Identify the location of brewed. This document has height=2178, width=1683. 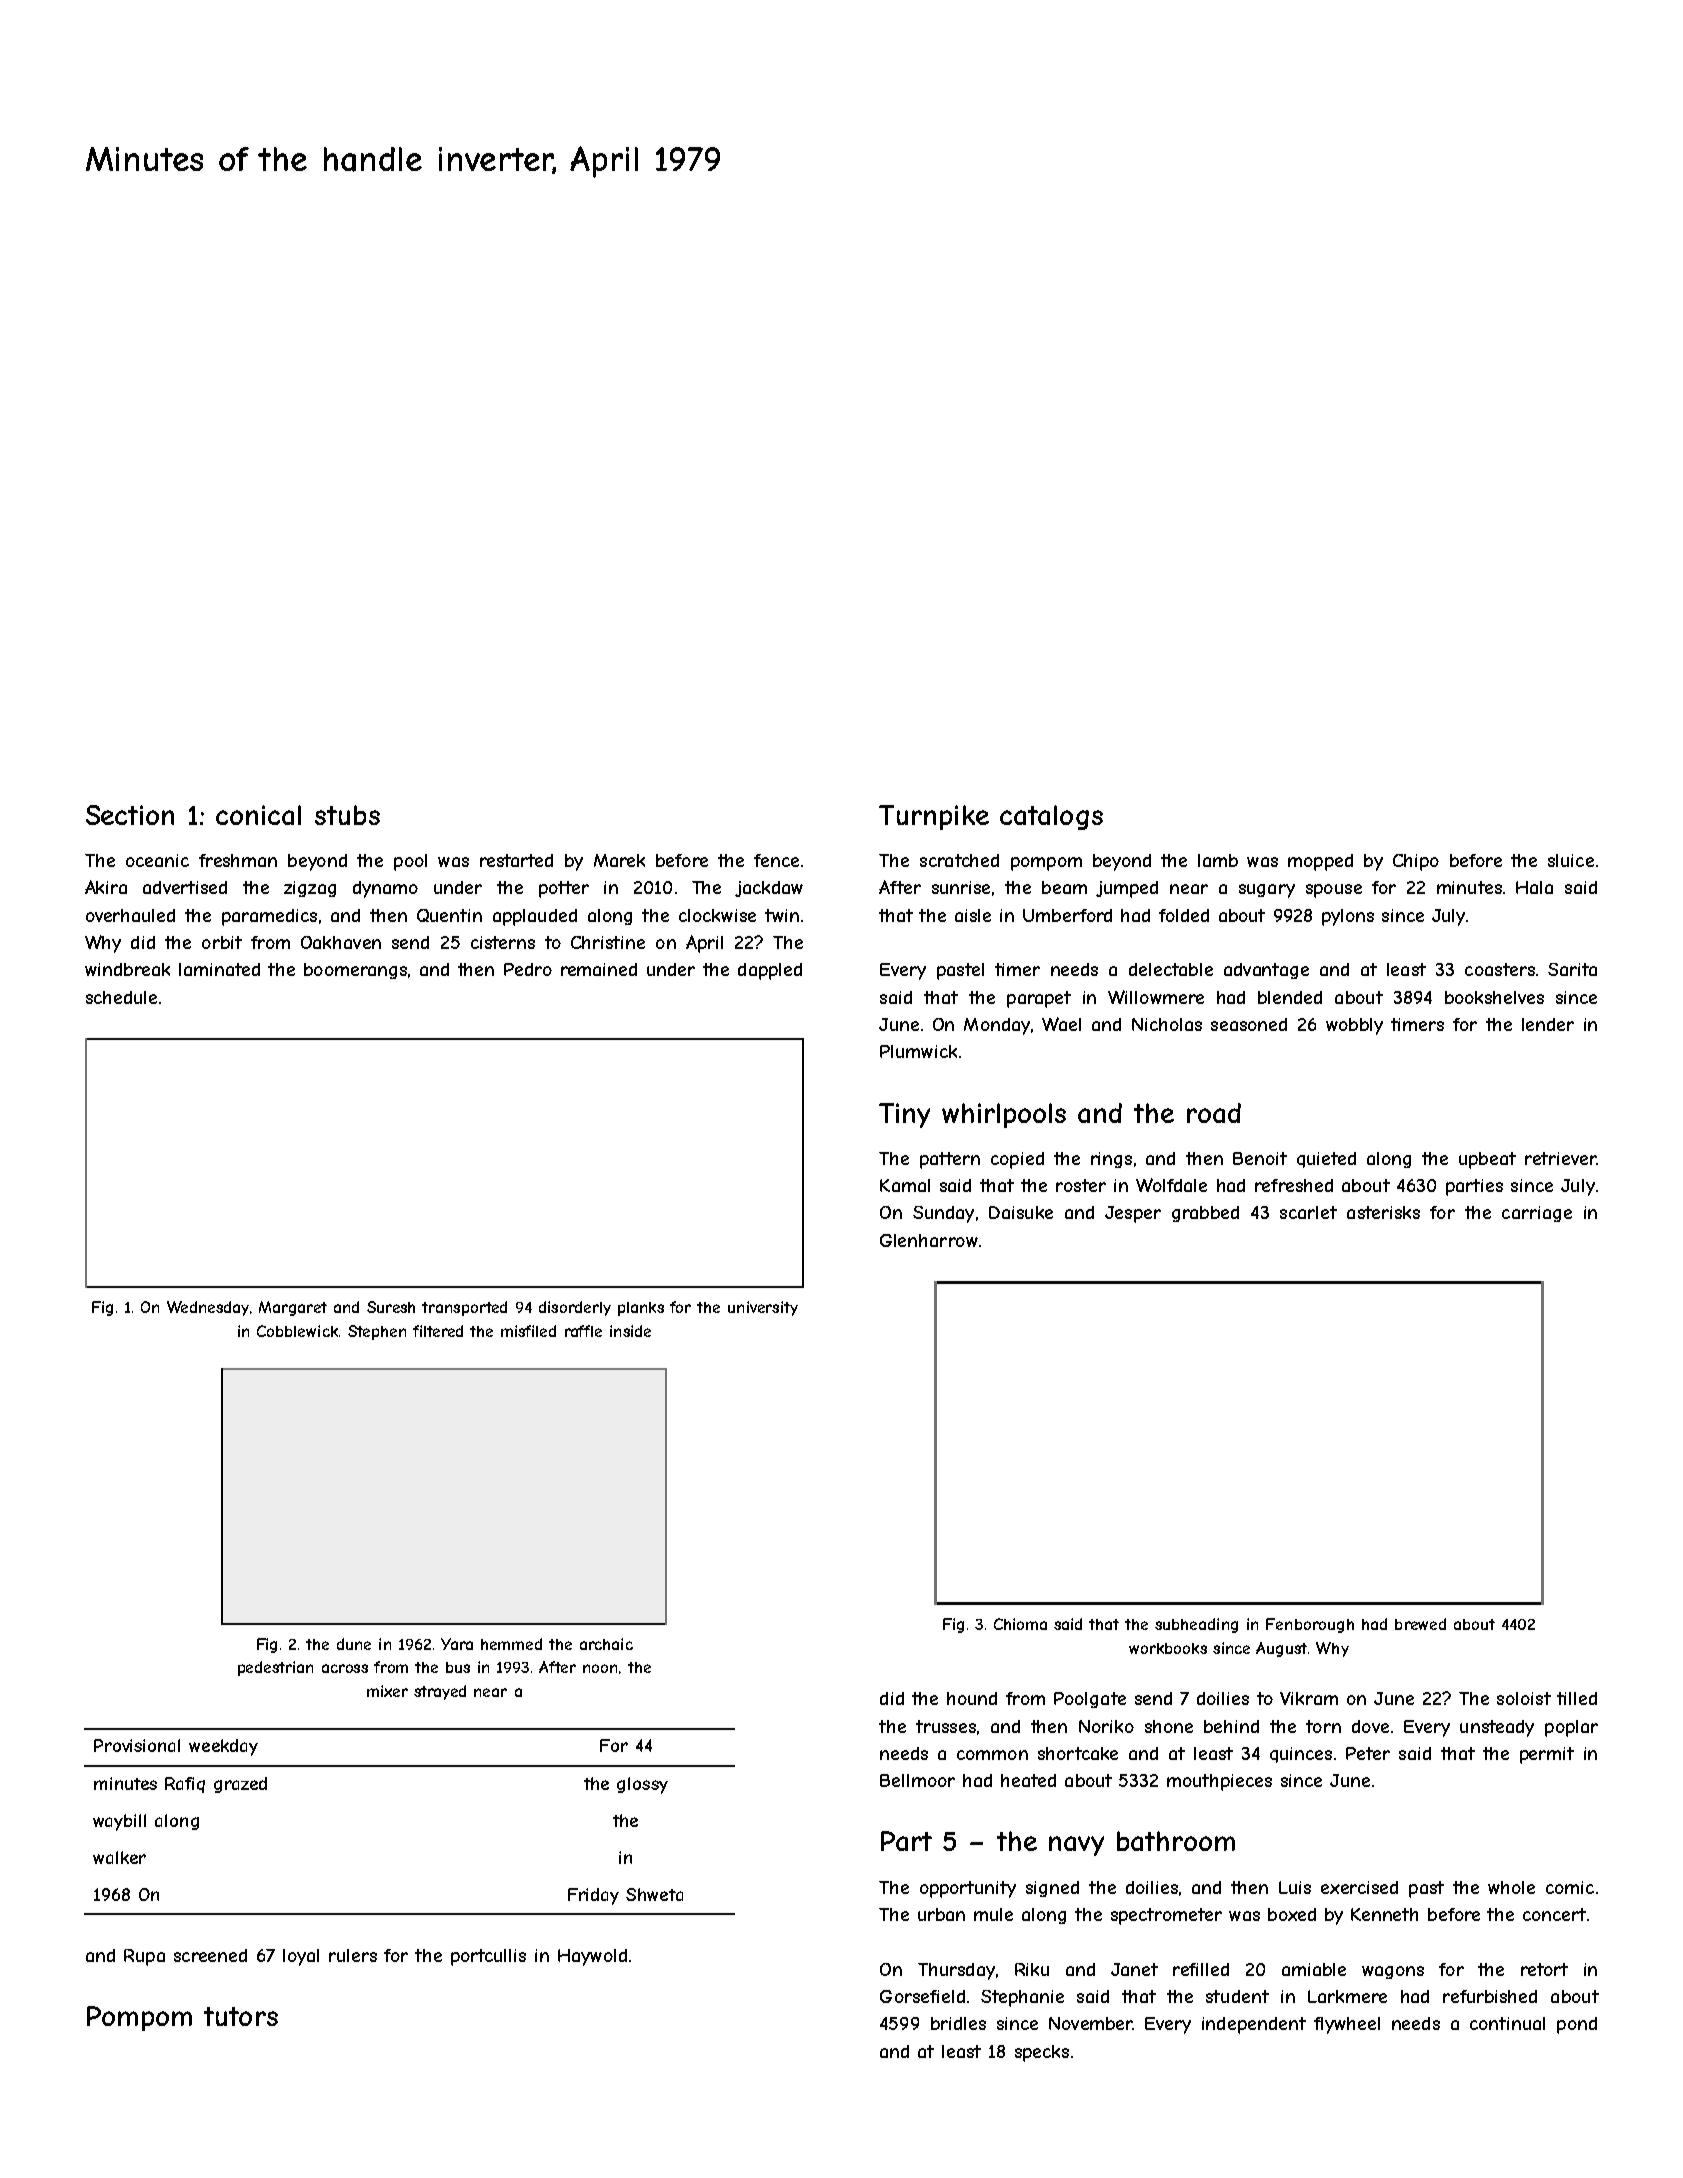
(1420, 1624).
